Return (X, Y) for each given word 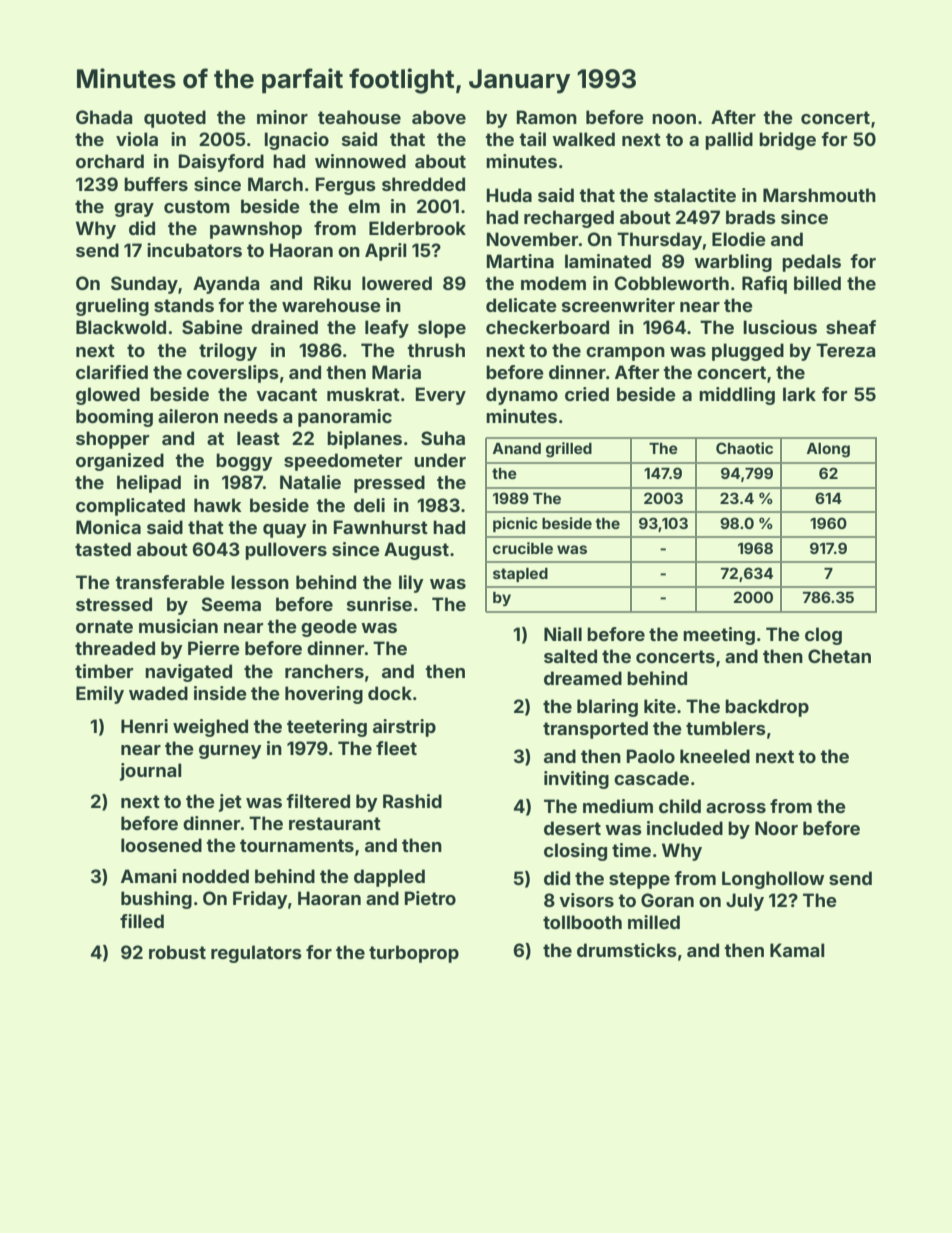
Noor (776, 828)
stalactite (695, 195)
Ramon (547, 117)
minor (282, 117)
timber (104, 671)
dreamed (583, 678)
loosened (161, 845)
